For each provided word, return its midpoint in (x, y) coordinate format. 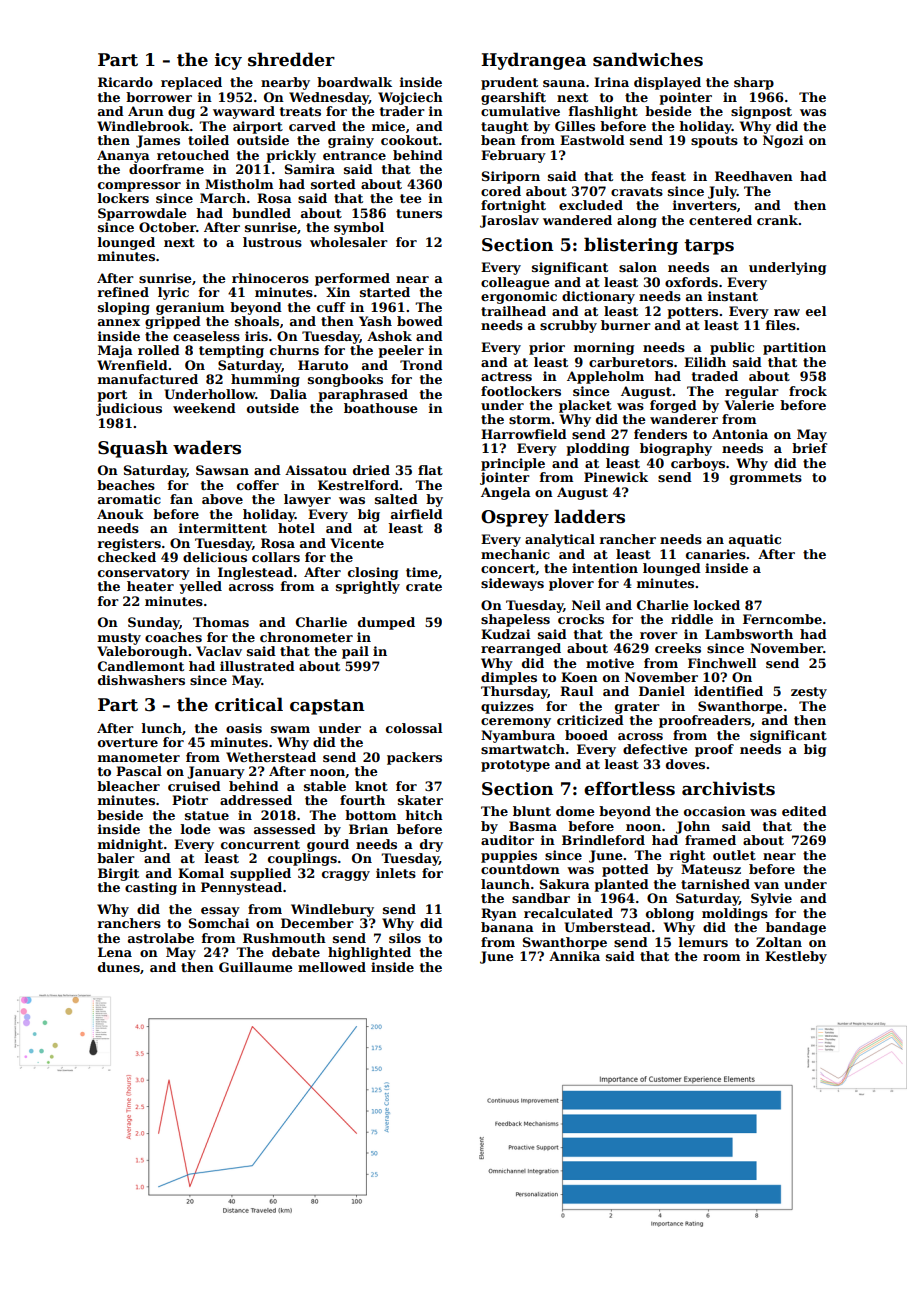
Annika (574, 956)
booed (586, 735)
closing (373, 573)
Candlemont (141, 666)
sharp (754, 83)
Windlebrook (143, 126)
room (722, 957)
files (781, 325)
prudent (509, 83)
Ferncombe (782, 619)
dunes (119, 967)
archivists (728, 788)
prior (547, 348)
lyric (173, 293)
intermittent (223, 528)
